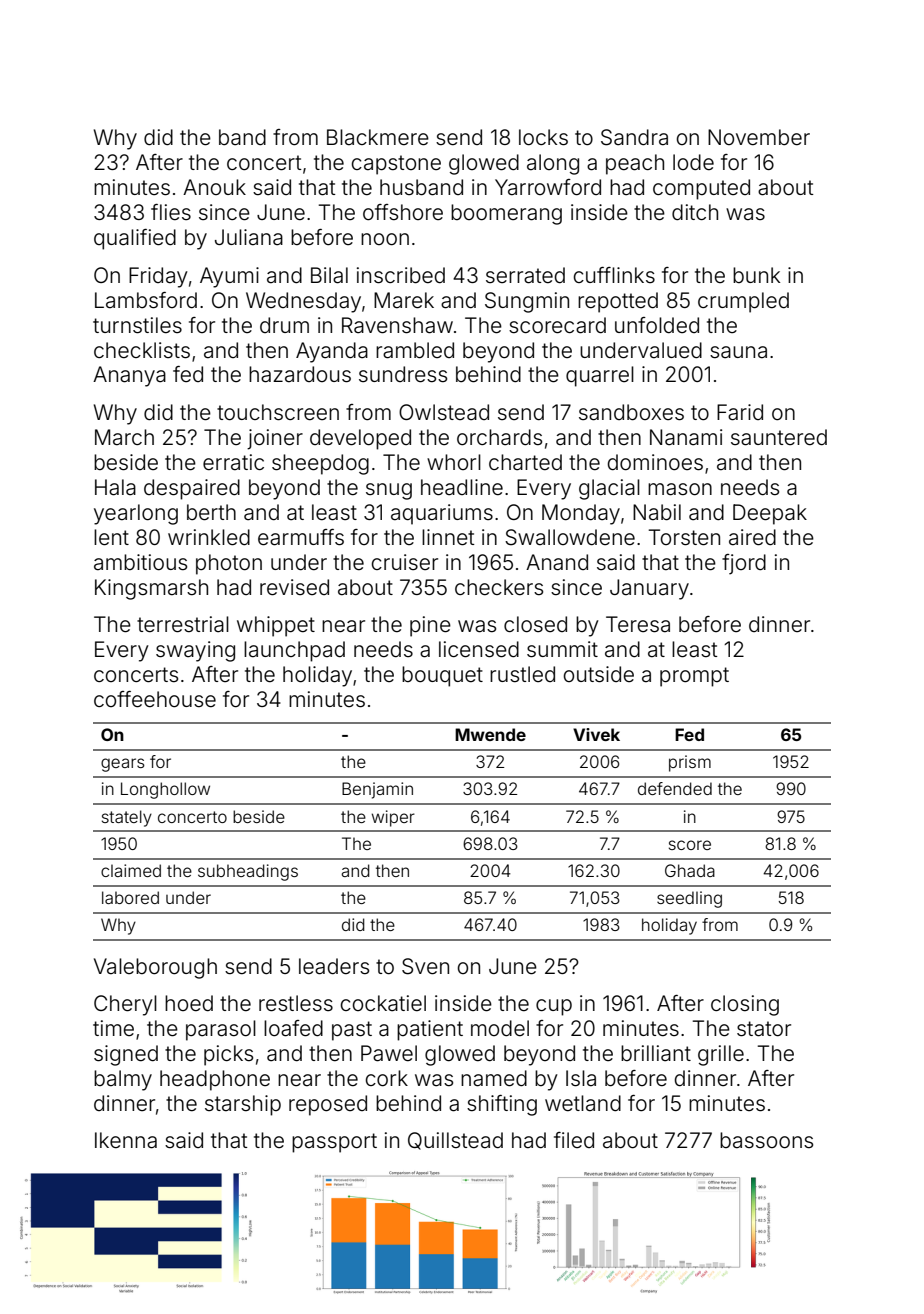 The height and width of the screenshot is (1314, 924). What do you see at coordinates (596, 734) in the screenshot?
I see `Vivek` at bounding box center [596, 734].
